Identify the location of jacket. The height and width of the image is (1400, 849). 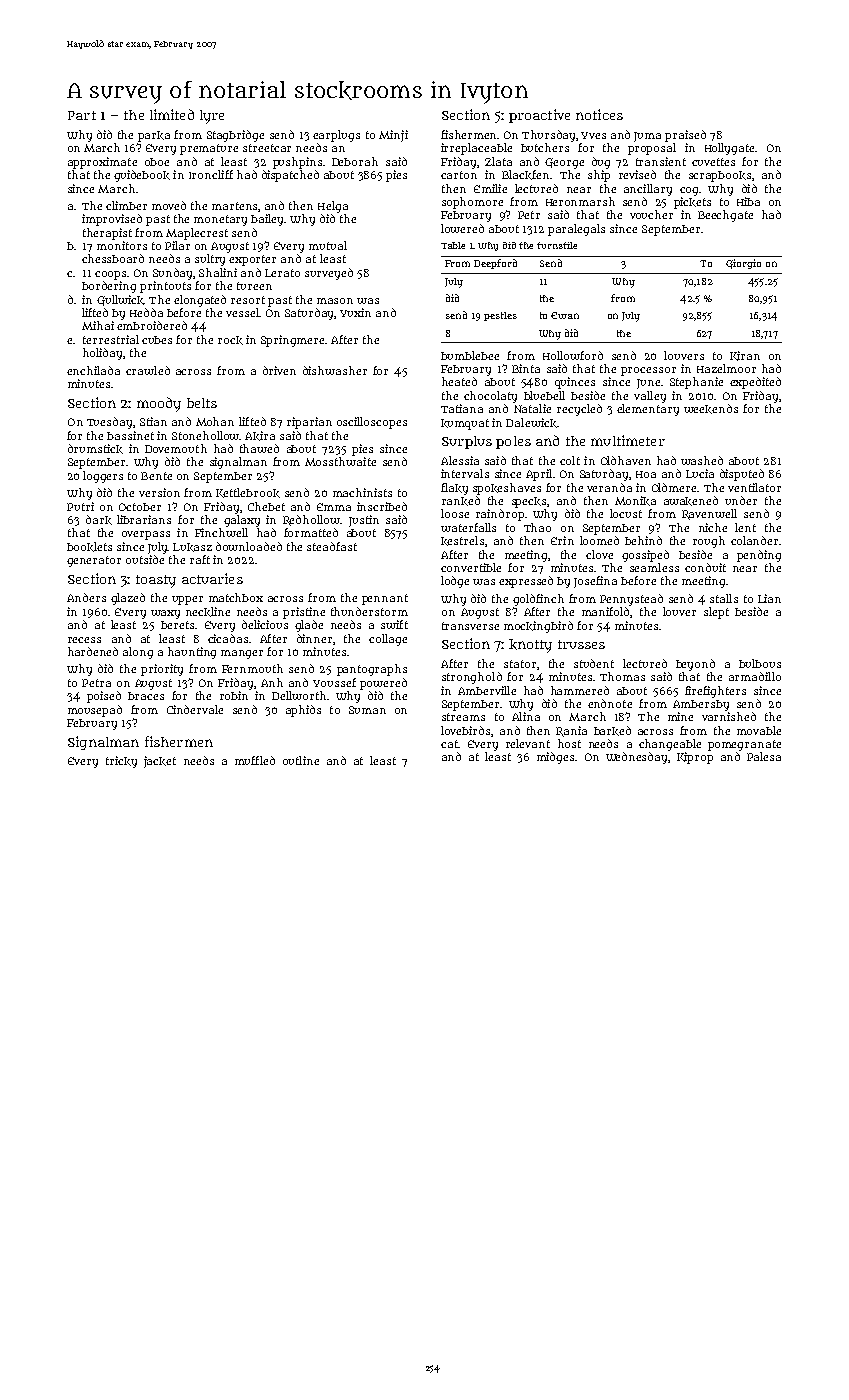
(160, 762).
